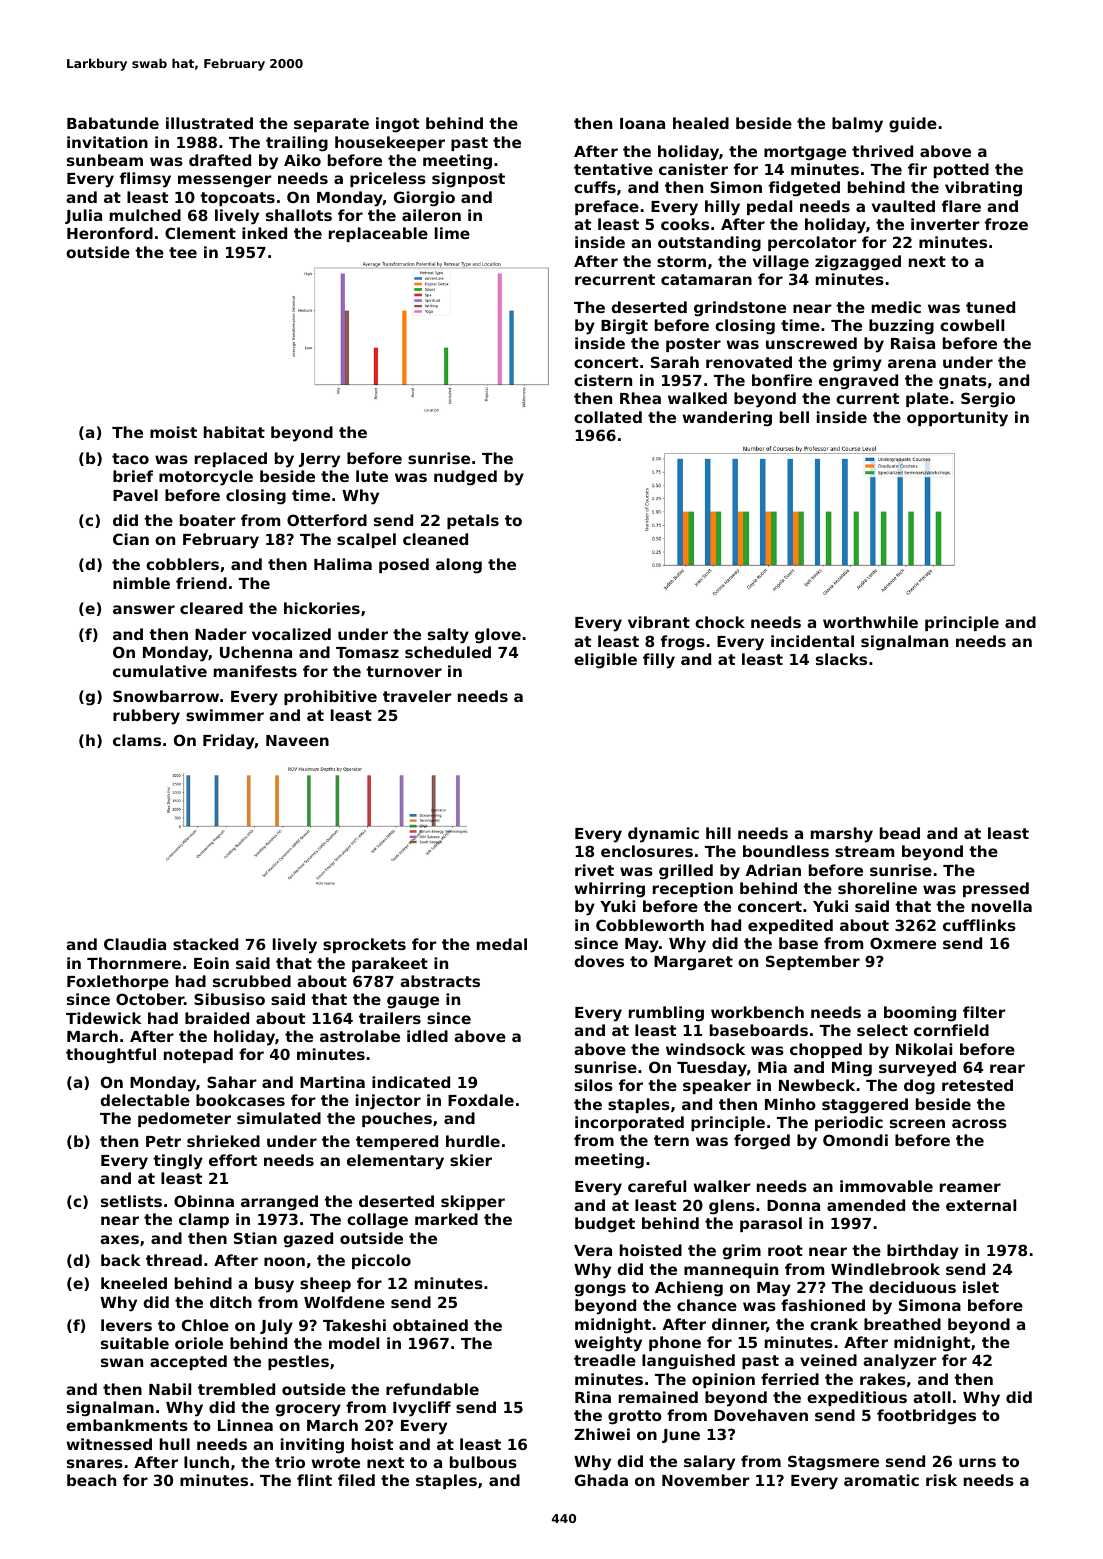  What do you see at coordinates (209, 123) in the screenshot?
I see `illustrated` at bounding box center [209, 123].
